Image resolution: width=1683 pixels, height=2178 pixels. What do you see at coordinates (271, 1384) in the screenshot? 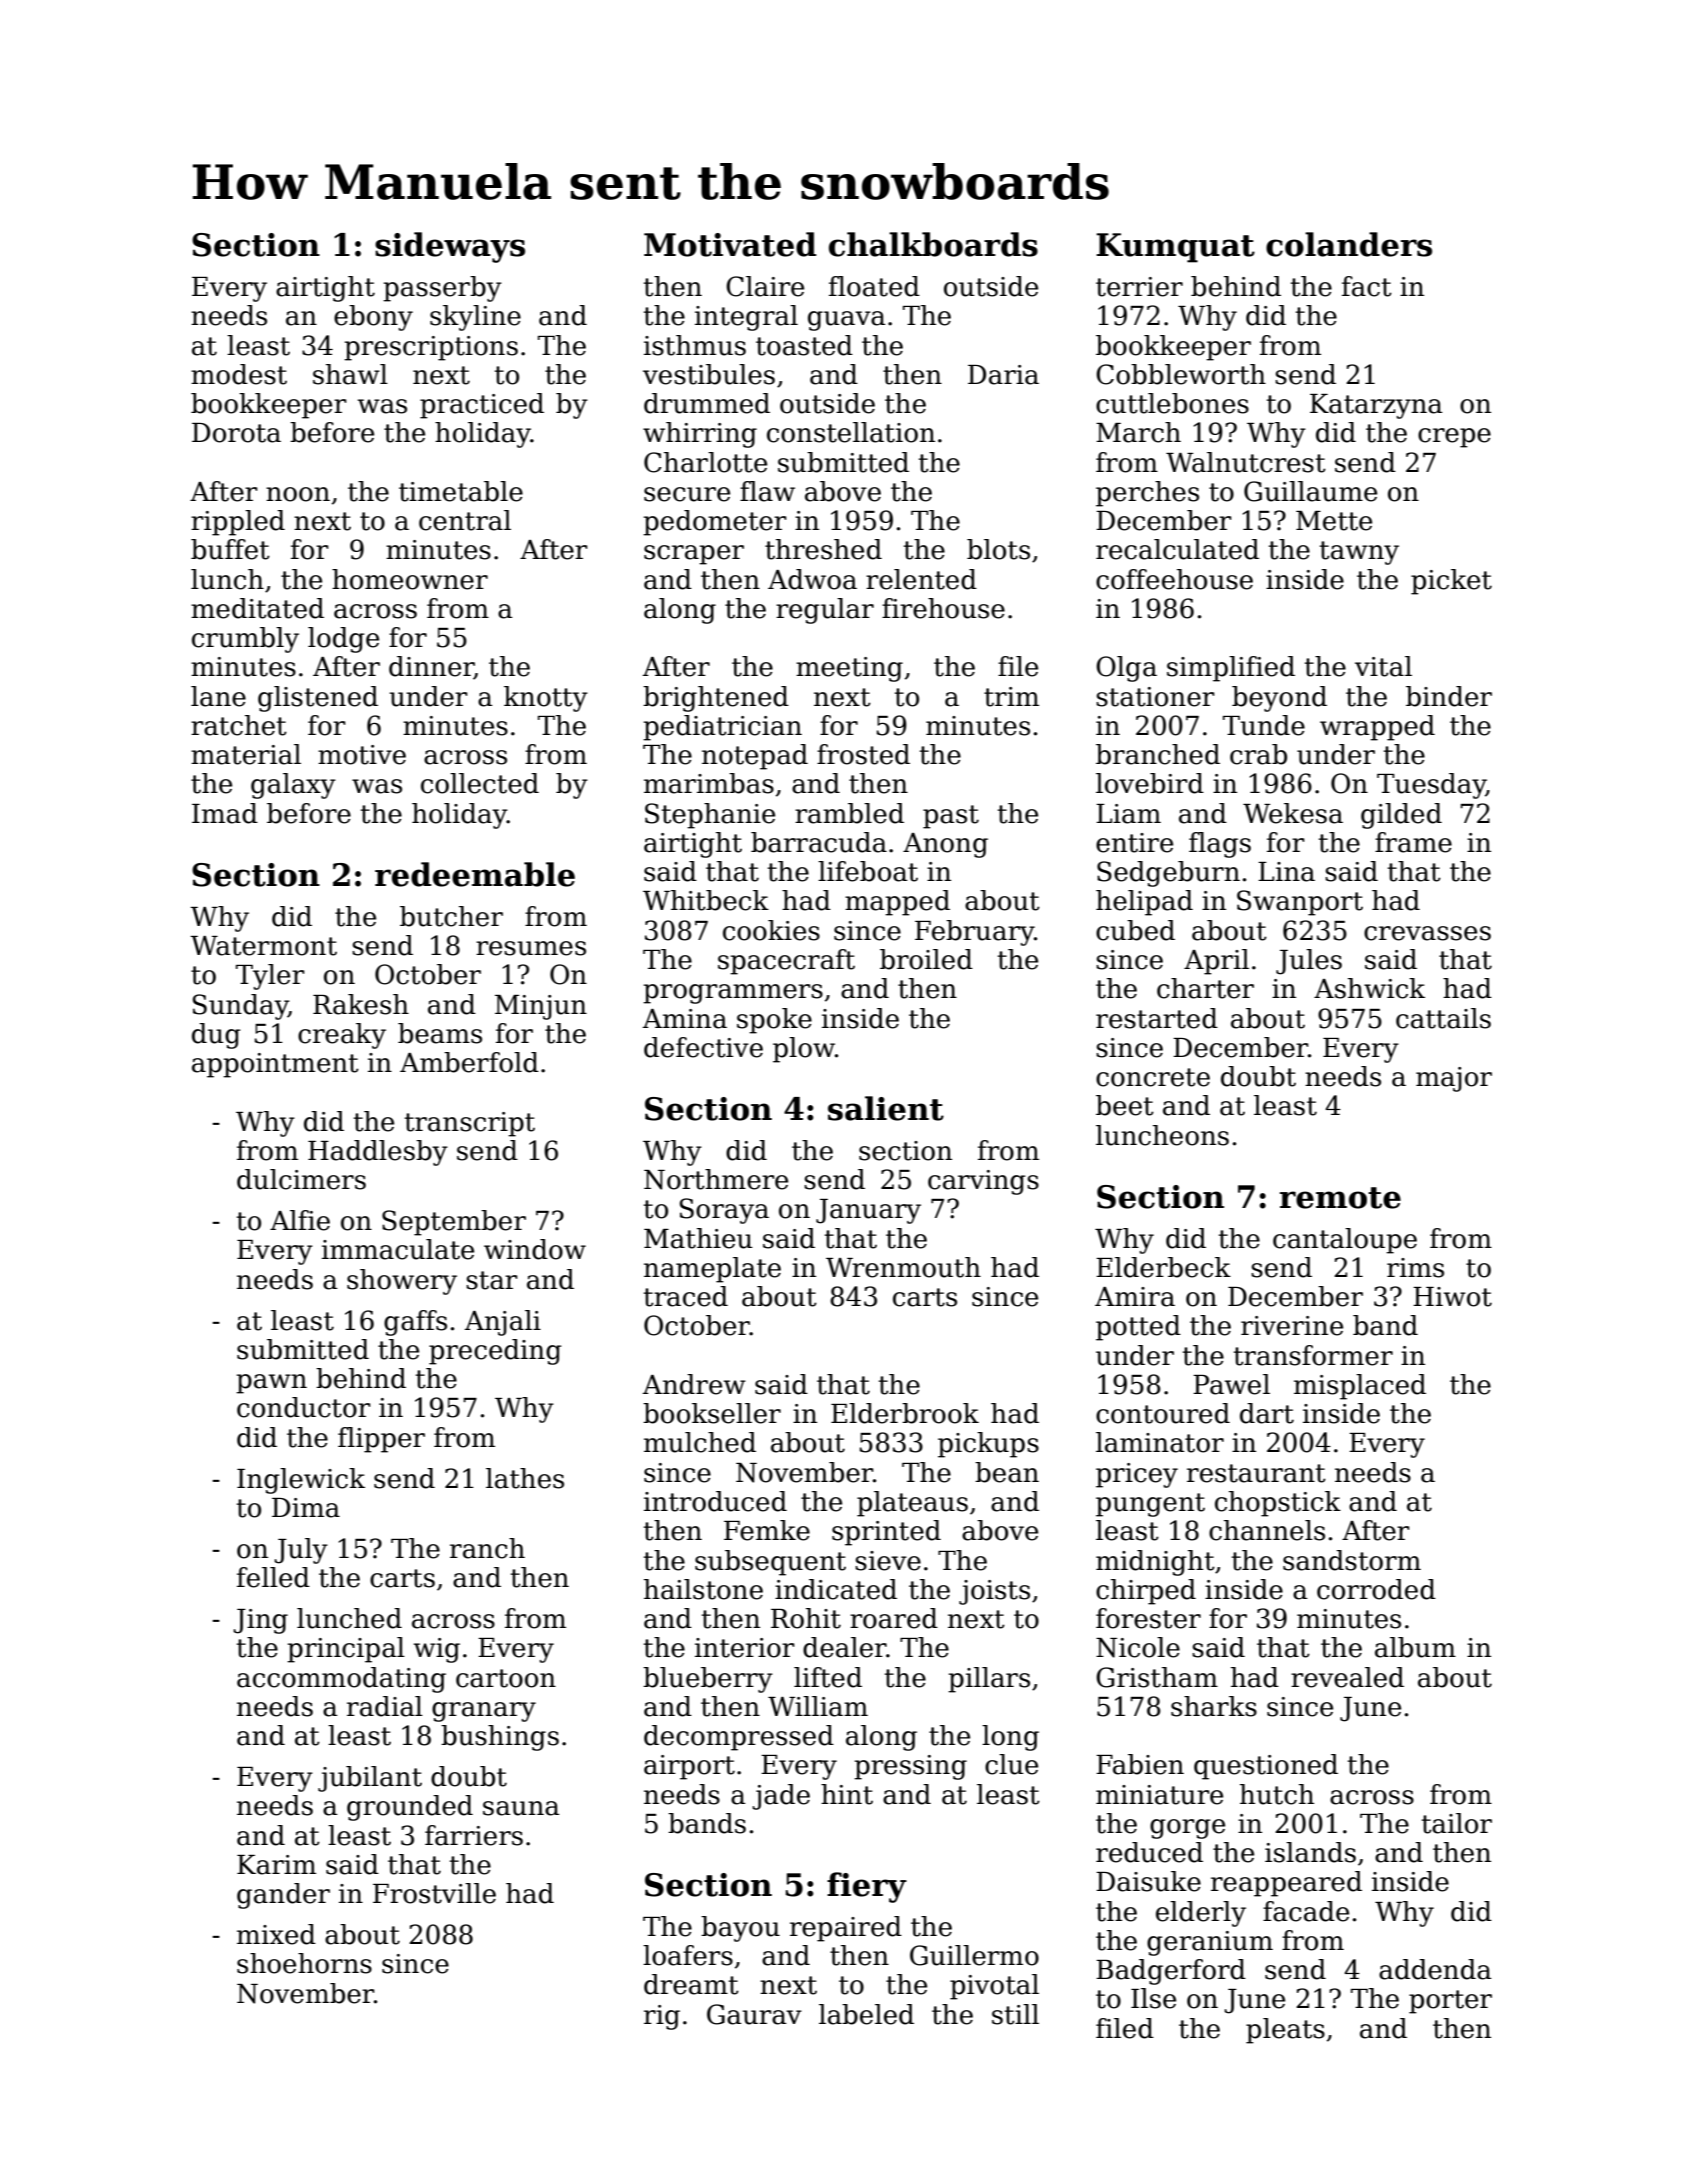
I see `pawn` at bounding box center [271, 1384].
